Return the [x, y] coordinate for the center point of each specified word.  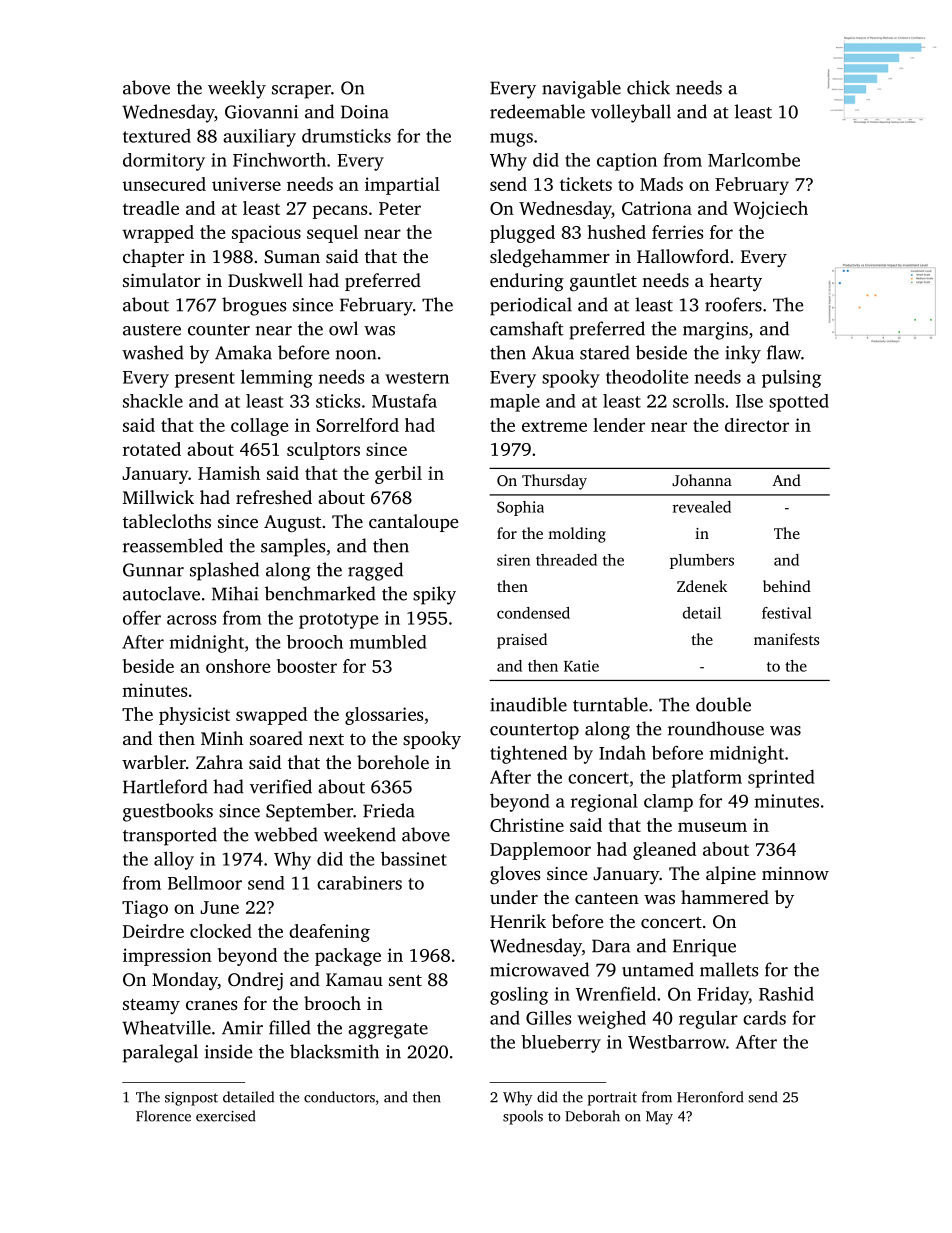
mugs [511, 140]
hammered [725, 897]
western [417, 378]
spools [523, 1117]
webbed [286, 834]
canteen [607, 898]
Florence [163, 1116]
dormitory [164, 162]
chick [648, 87]
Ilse [749, 401]
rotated [152, 449]
